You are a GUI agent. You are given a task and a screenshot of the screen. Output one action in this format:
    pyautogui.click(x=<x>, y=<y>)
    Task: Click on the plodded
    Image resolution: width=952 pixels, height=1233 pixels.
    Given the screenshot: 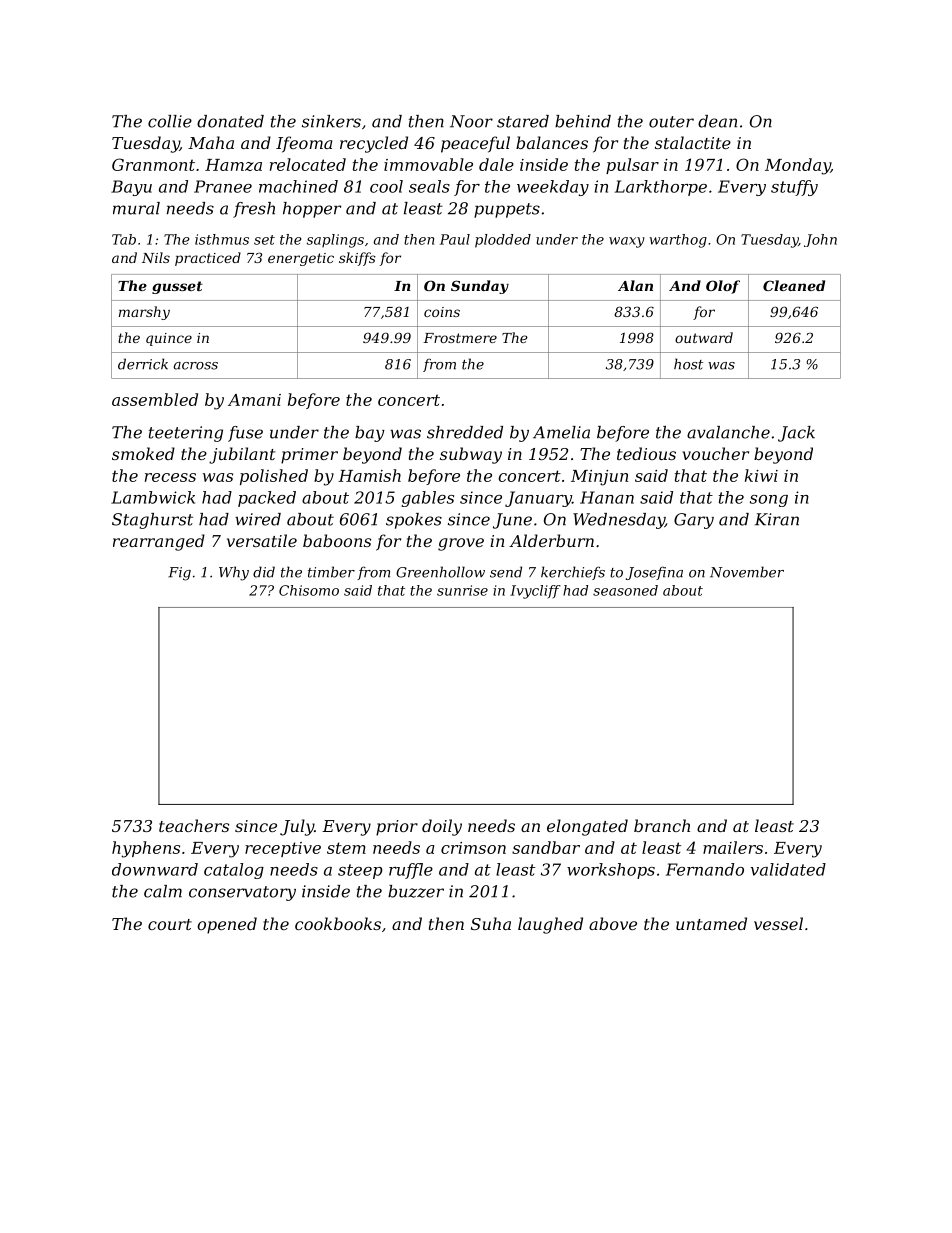 What is the action you would take?
    pyautogui.click(x=503, y=241)
